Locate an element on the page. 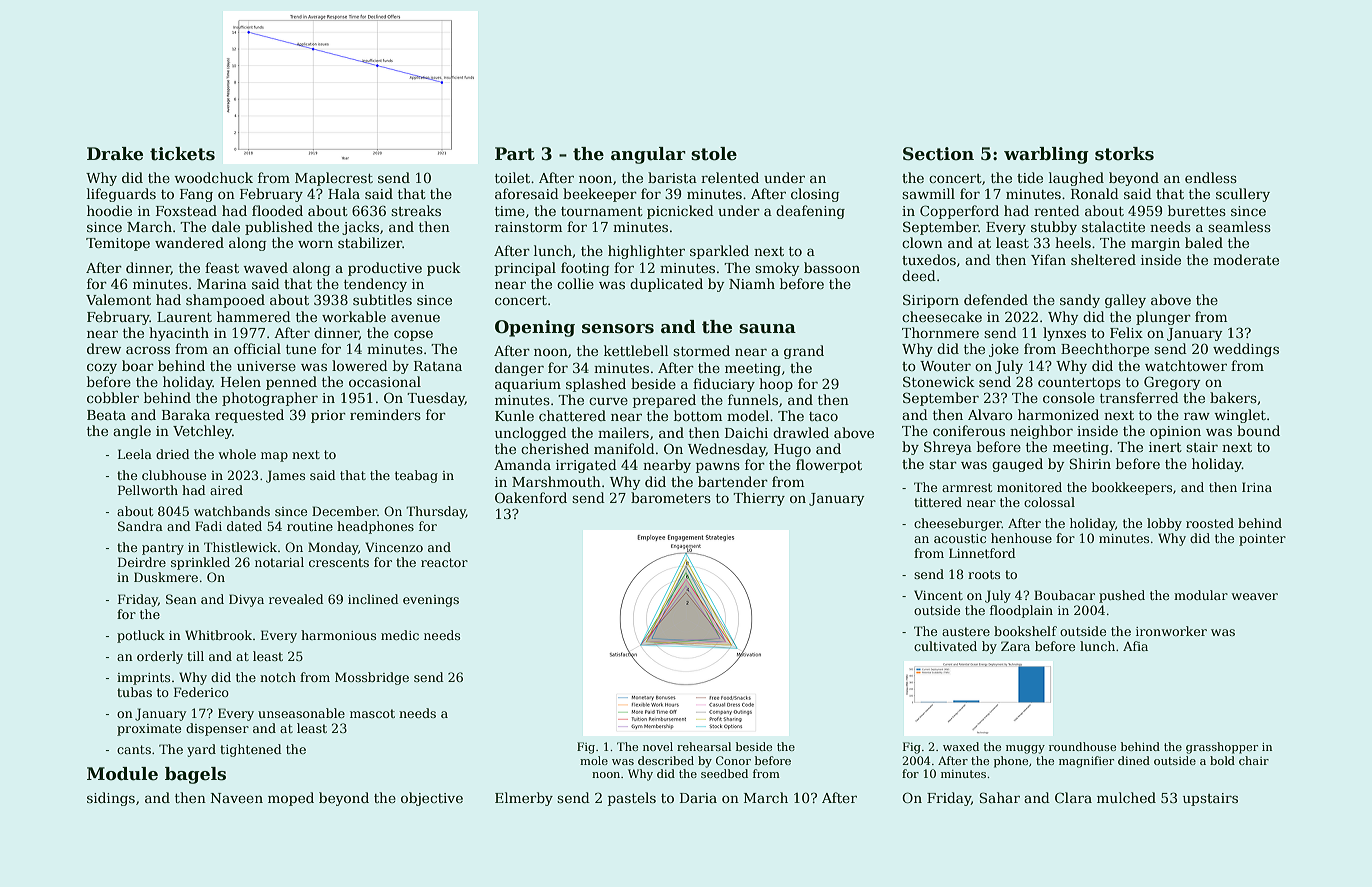 The height and width of the document is (887, 1372). storks is located at coordinates (1124, 154).
